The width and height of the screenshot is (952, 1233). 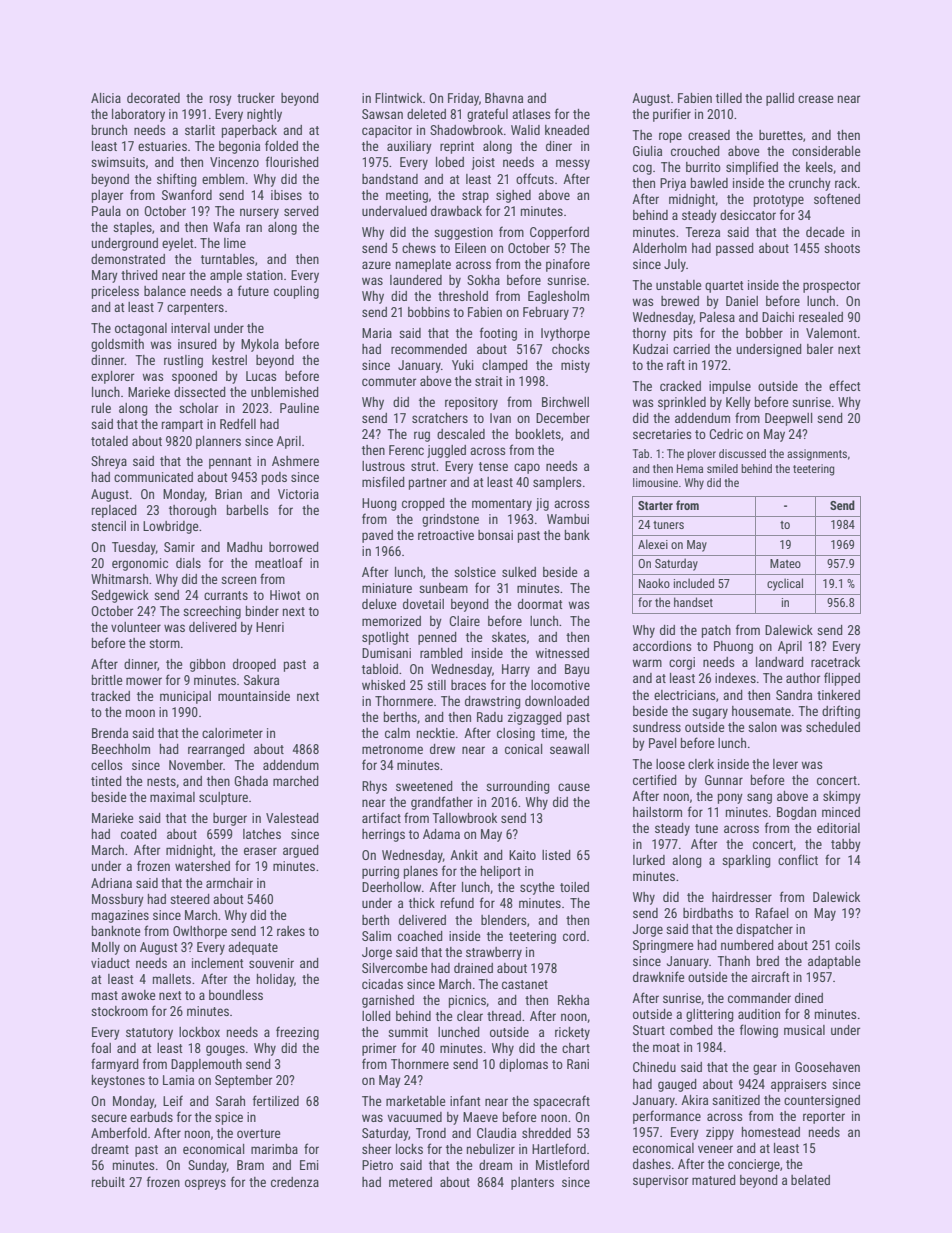 I want to click on lockbox, so click(x=199, y=1032).
